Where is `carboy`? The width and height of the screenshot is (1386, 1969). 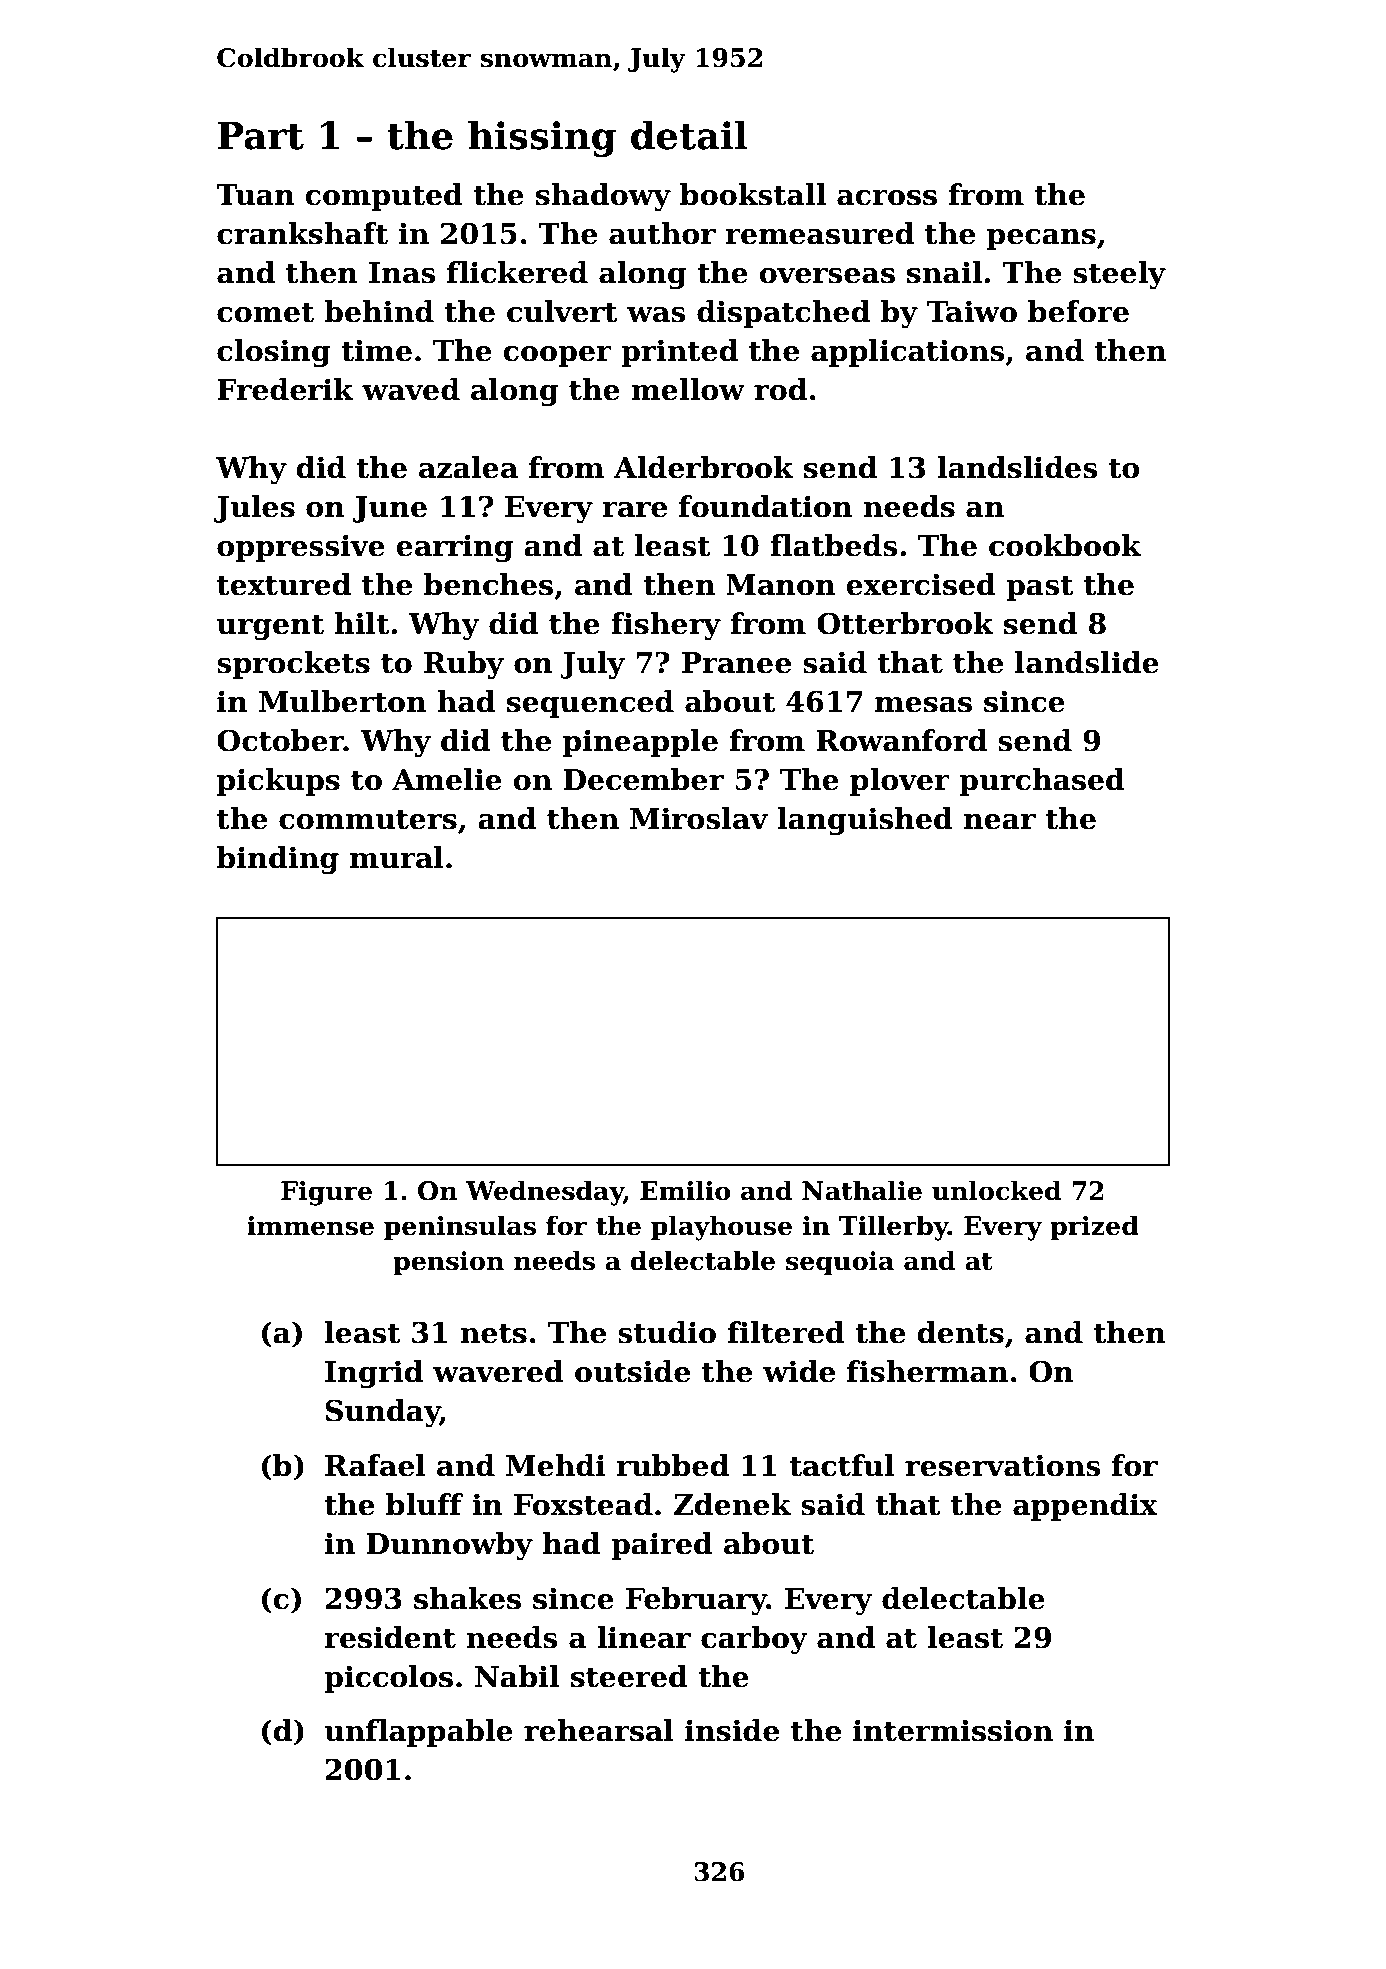
carboy is located at coordinates (754, 1640).
